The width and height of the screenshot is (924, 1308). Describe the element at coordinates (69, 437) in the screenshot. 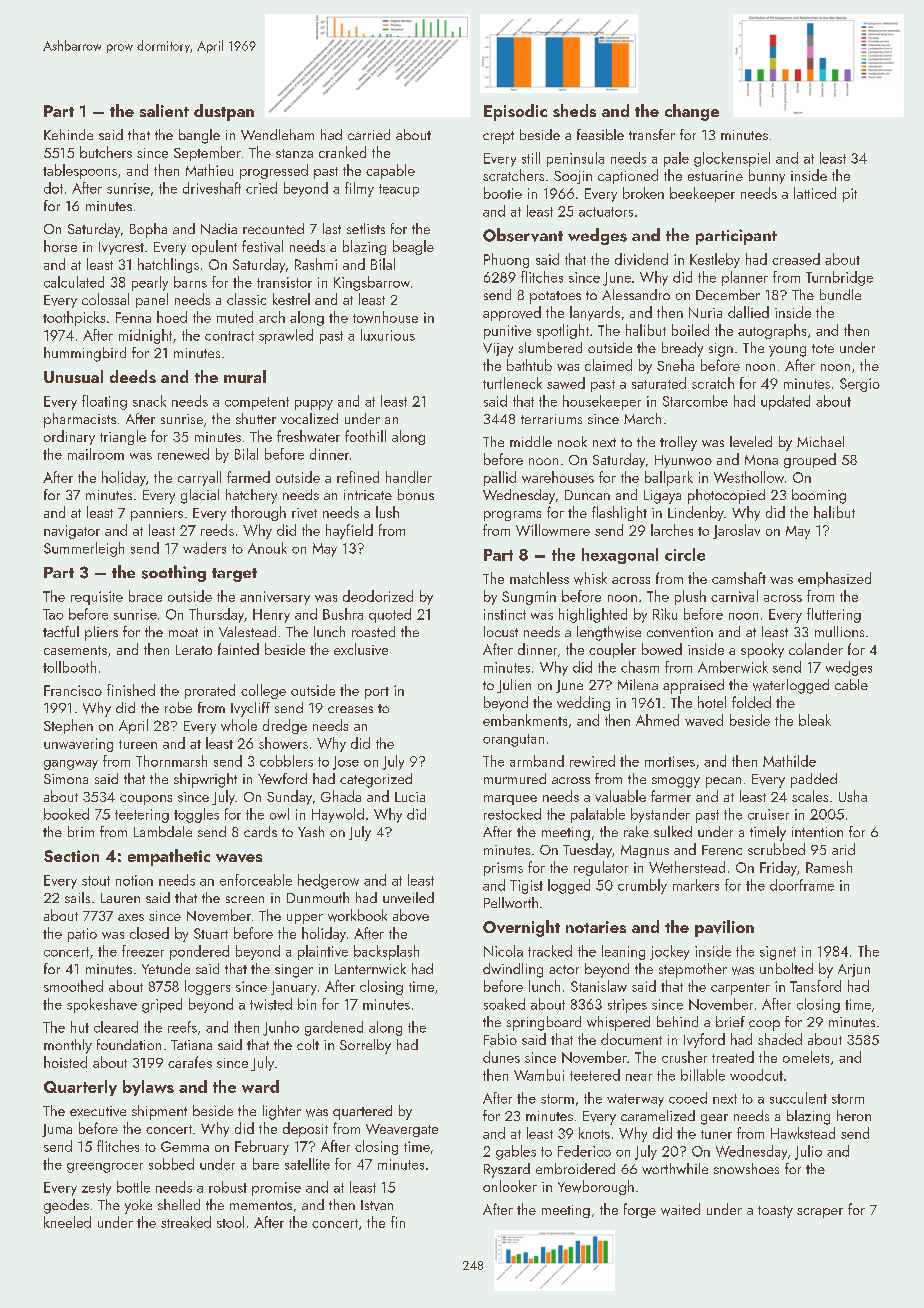

I see `ordinary` at that location.
